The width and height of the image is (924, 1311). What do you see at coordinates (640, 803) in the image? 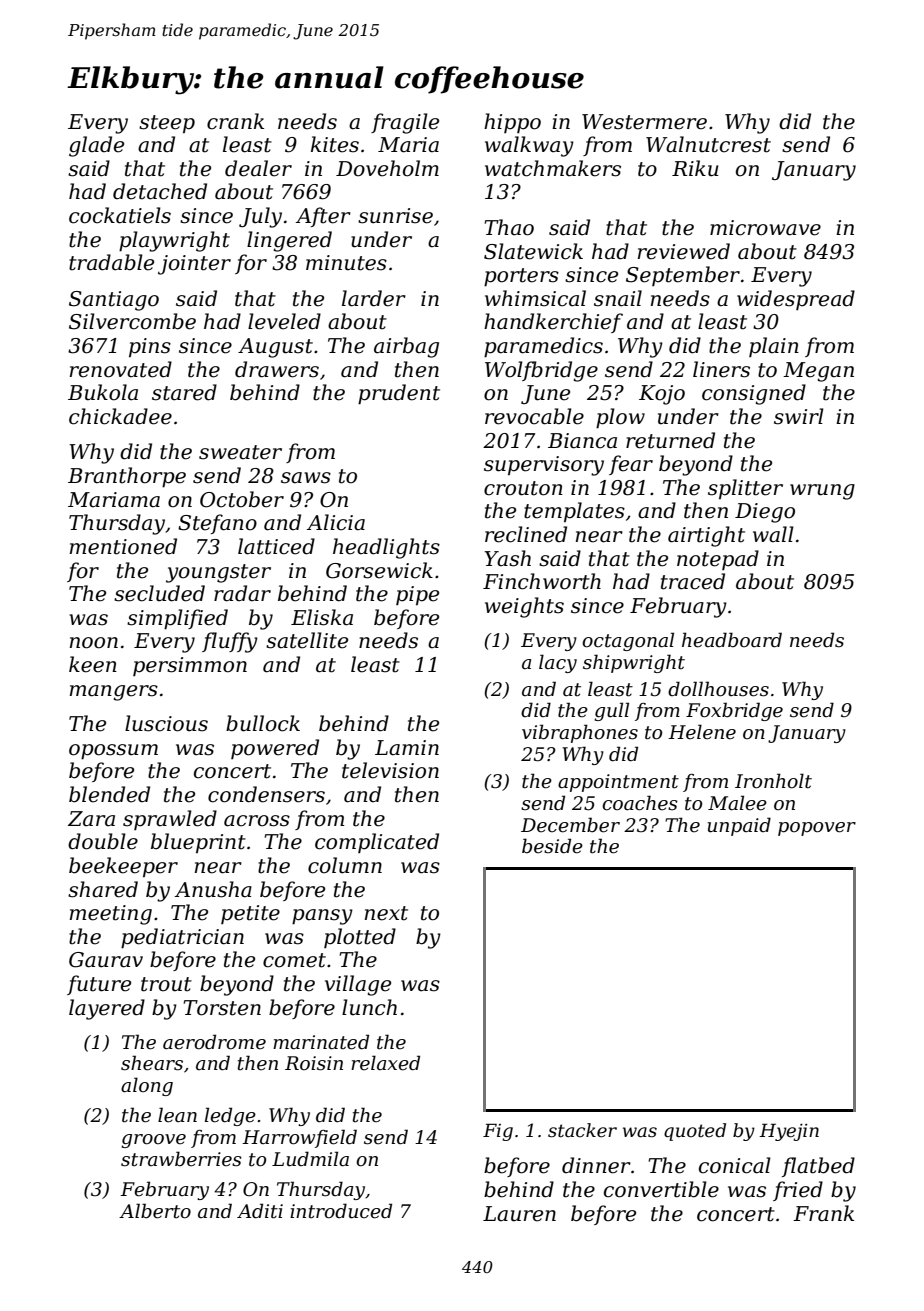
I see `coaches` at bounding box center [640, 803].
